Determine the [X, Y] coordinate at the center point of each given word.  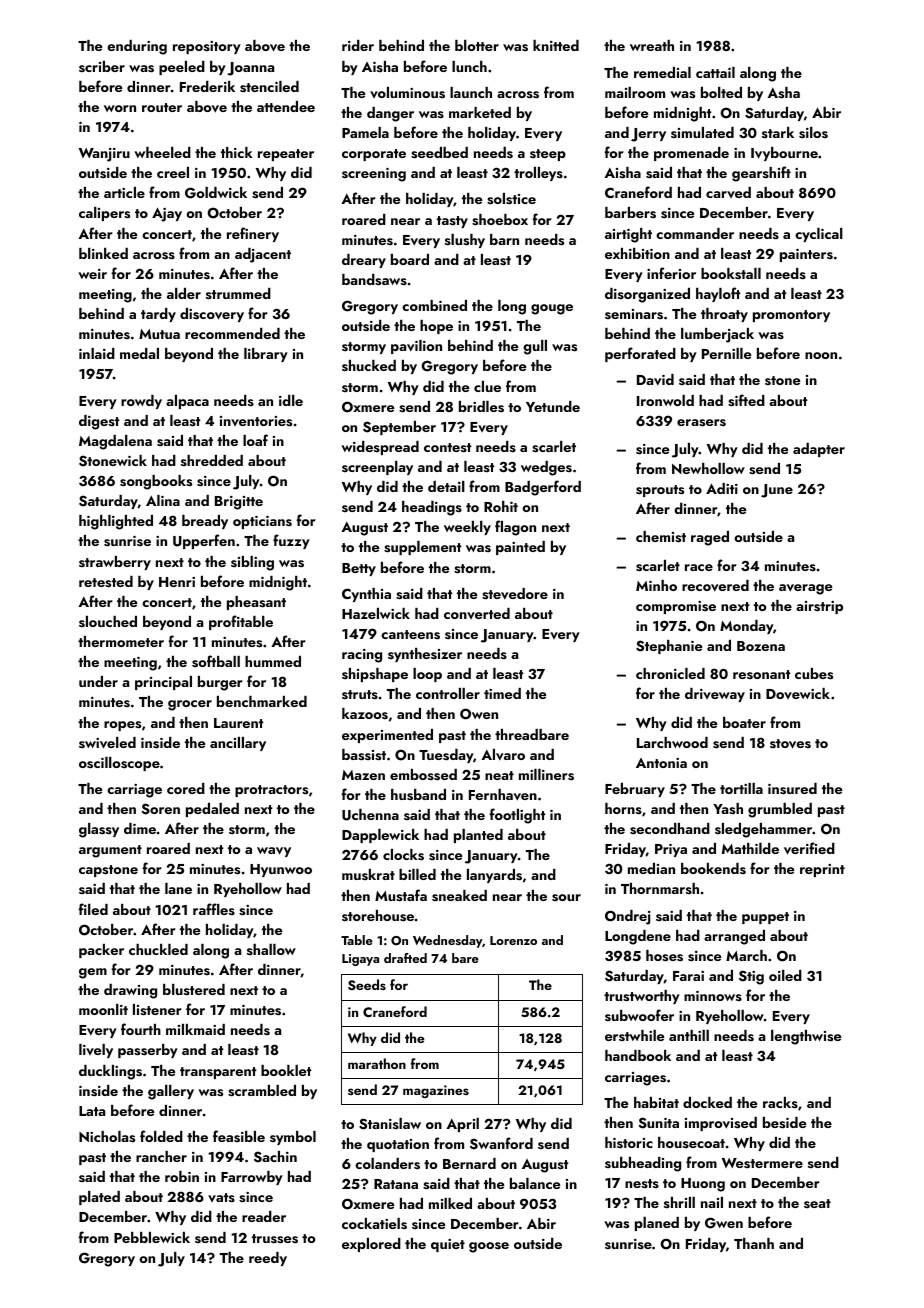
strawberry [115, 563]
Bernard [469, 1163]
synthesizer [425, 655]
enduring [137, 47]
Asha [783, 93]
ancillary [238, 744]
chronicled [670, 673]
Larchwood [672, 742]
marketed [480, 112]
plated [99, 1198]
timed [502, 693]
